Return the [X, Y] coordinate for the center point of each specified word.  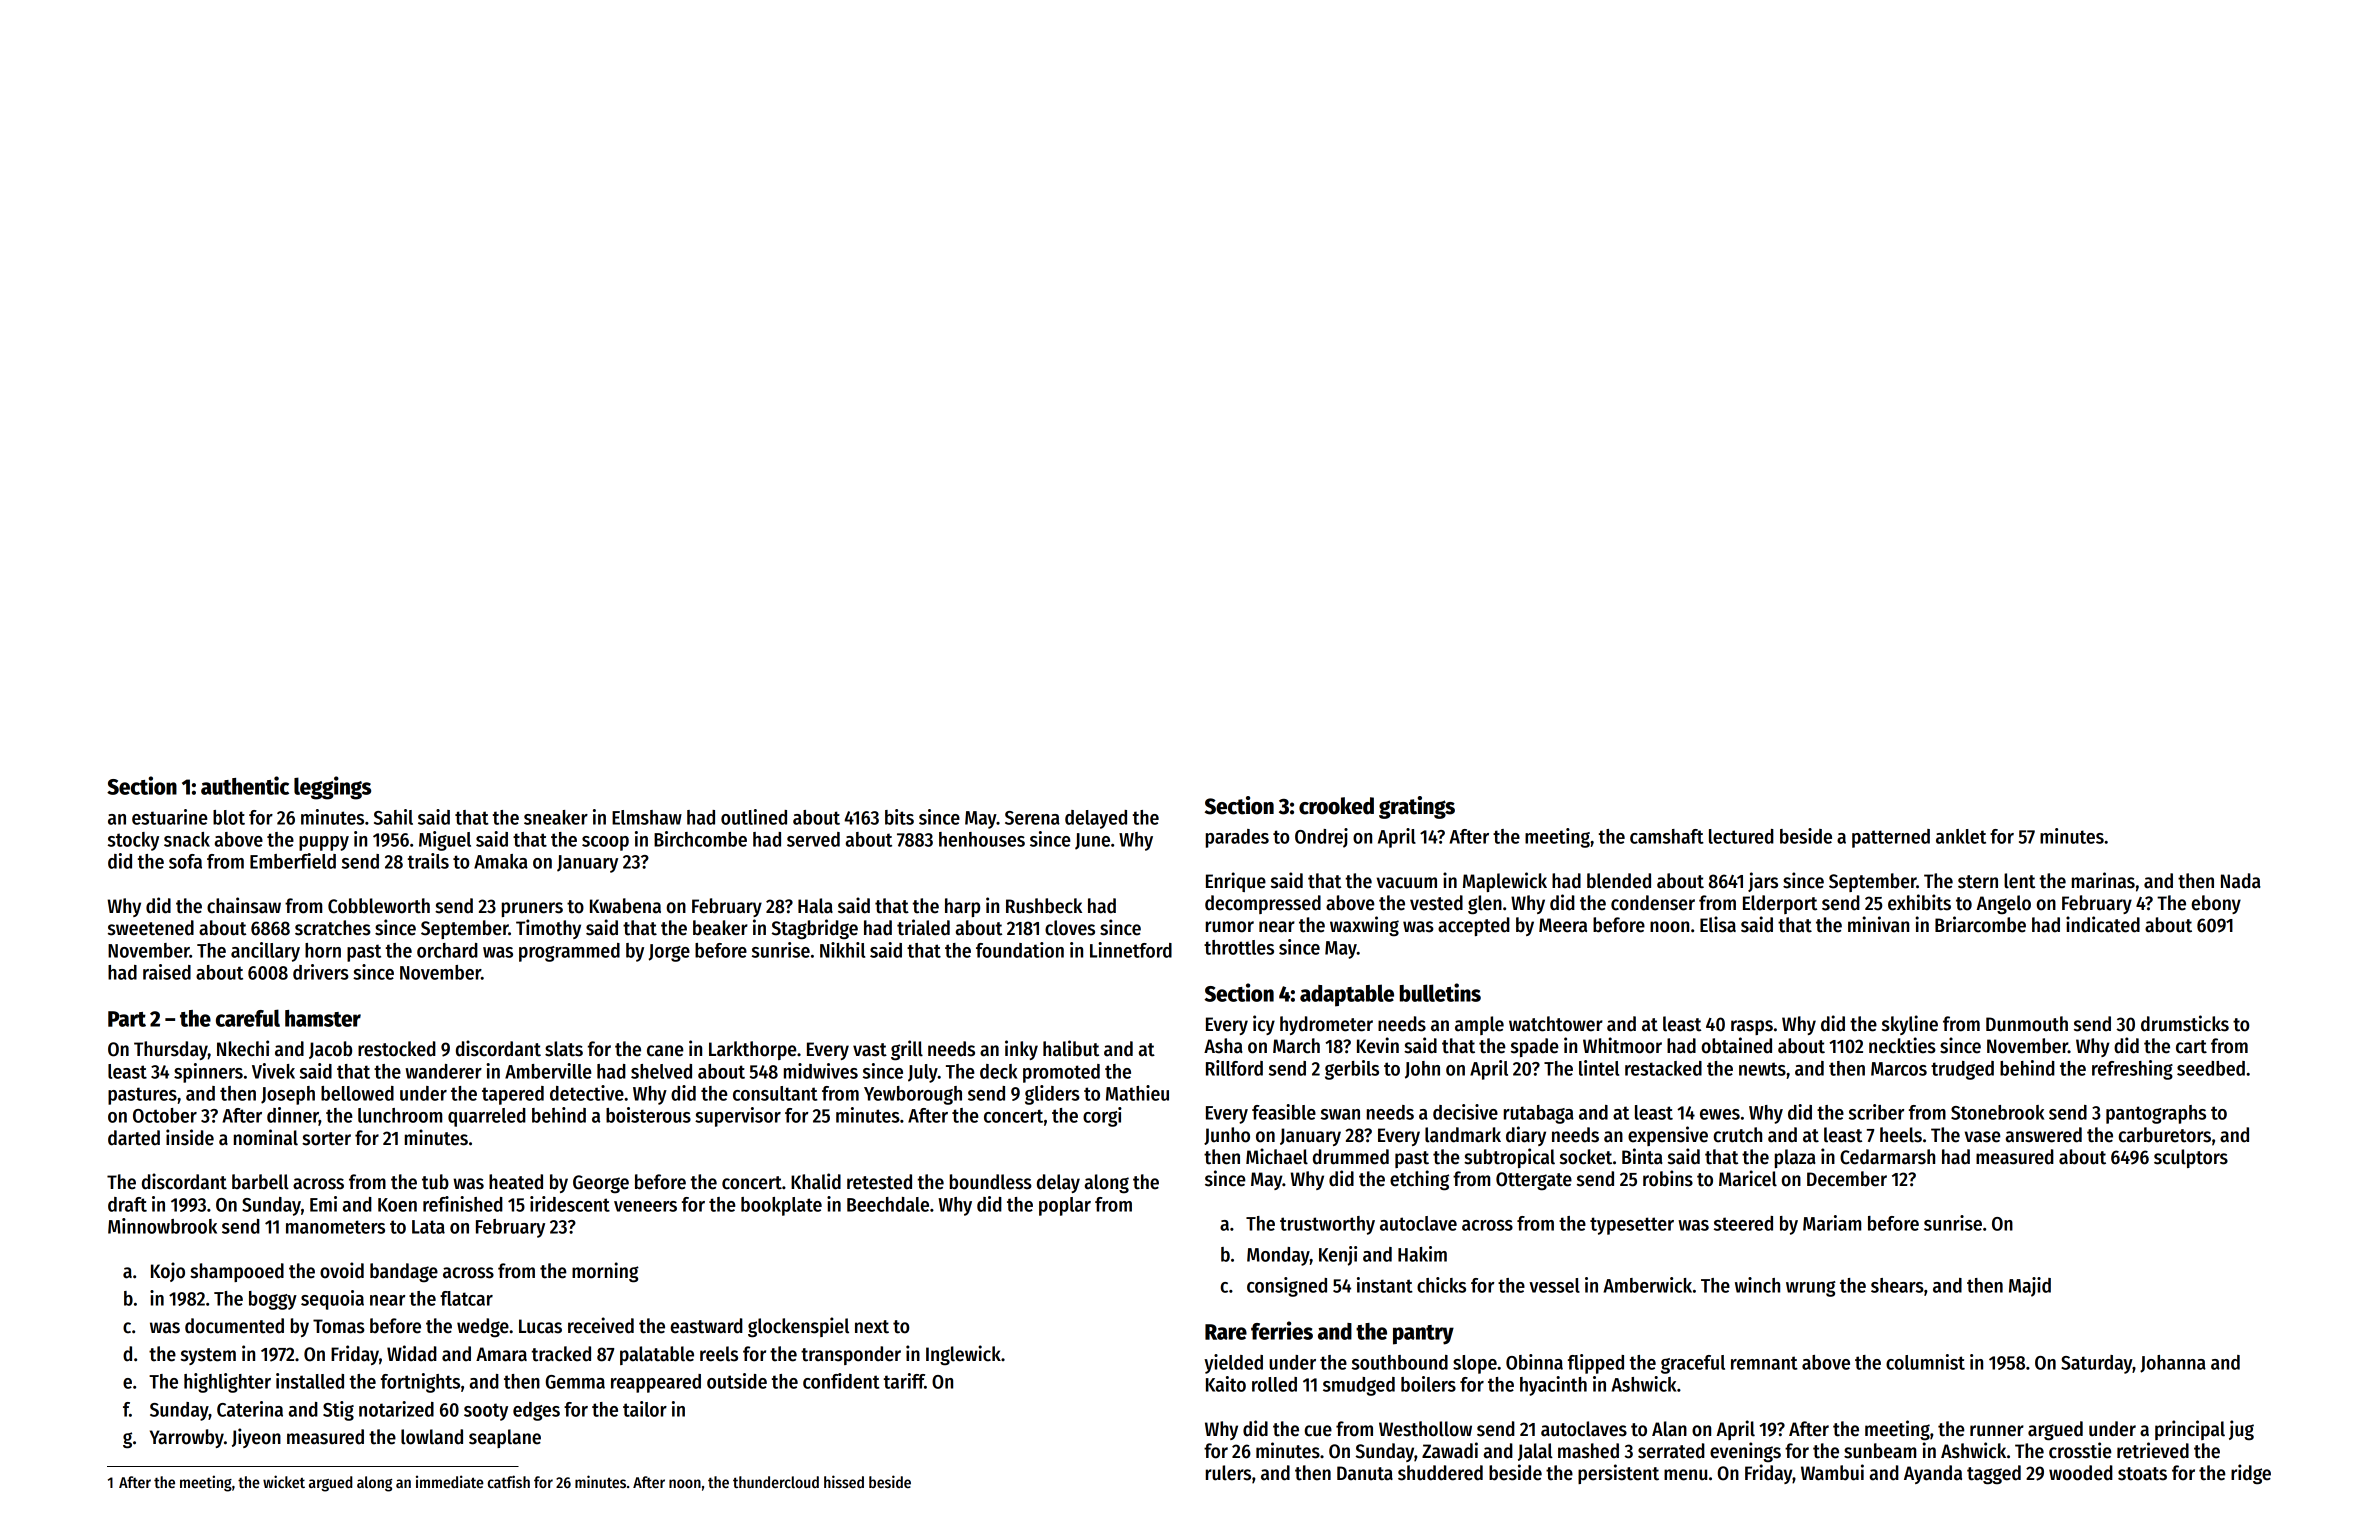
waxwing [1364, 926]
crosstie [2080, 1450]
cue [1318, 1431]
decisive [1465, 1112]
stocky [133, 841]
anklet [1961, 836]
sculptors [2191, 1158]
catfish [509, 1481]
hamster [323, 1018]
